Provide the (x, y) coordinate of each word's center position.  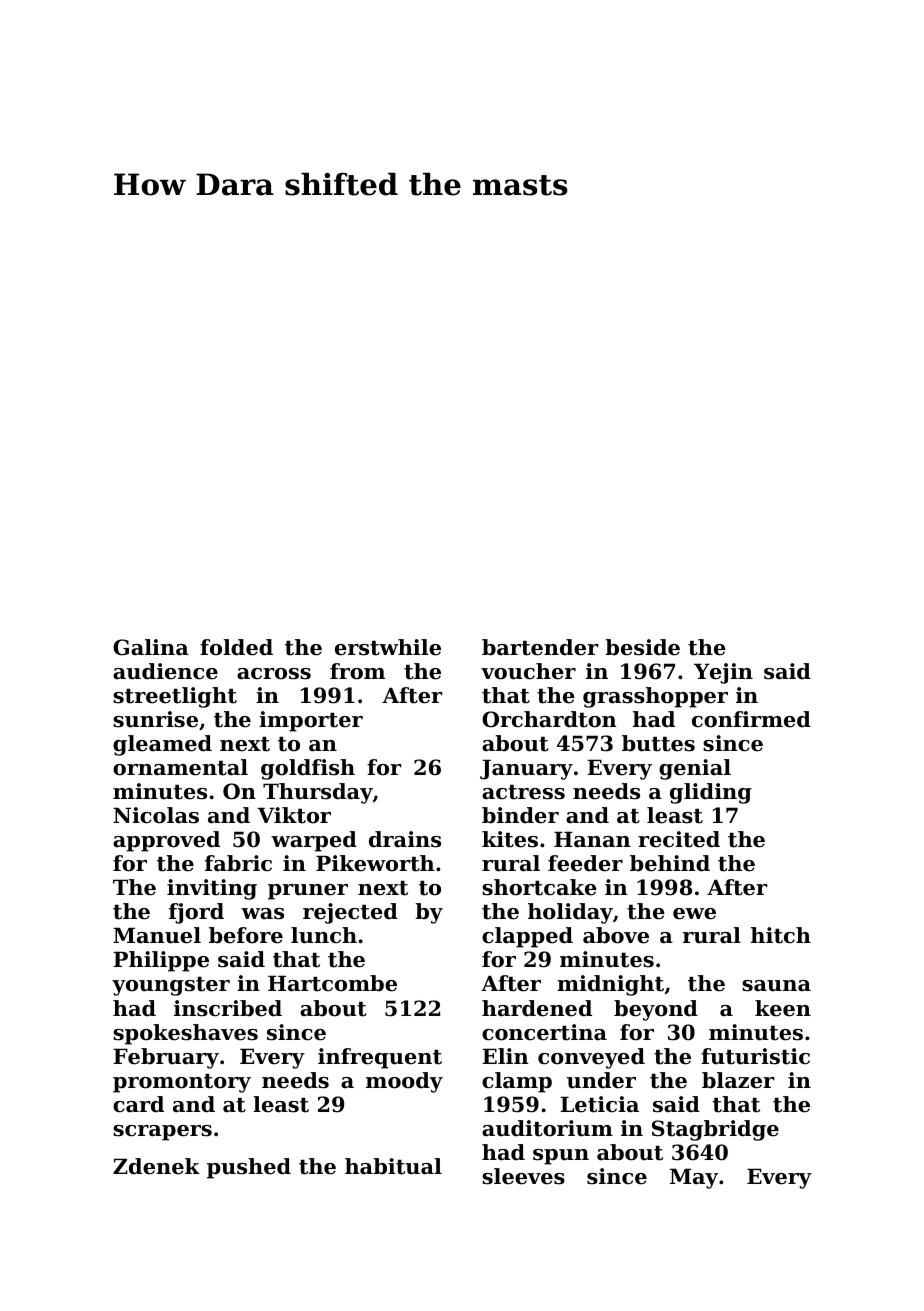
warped (314, 841)
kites (510, 839)
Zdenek (156, 1166)
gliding (711, 793)
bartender (540, 647)
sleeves (523, 1176)
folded (236, 647)
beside (642, 647)
